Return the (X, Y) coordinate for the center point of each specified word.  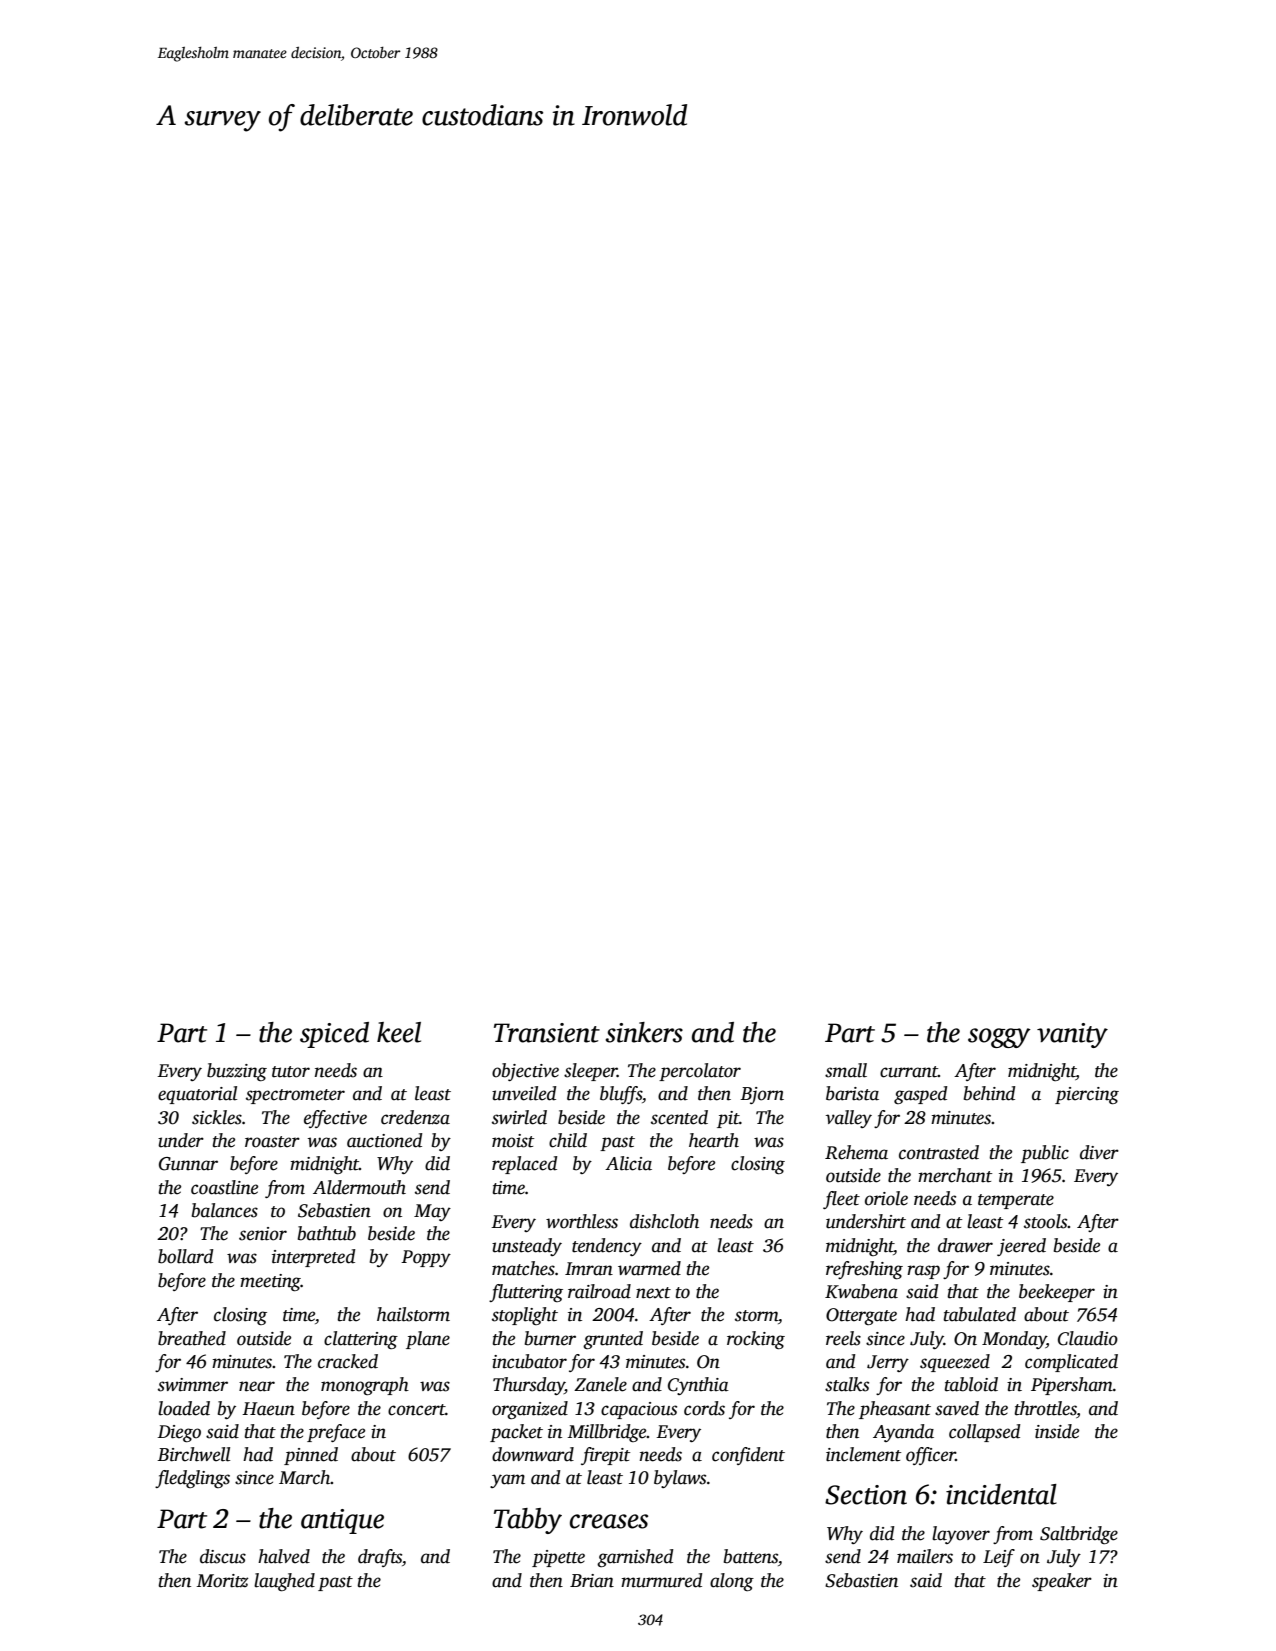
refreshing (864, 1270)
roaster (272, 1142)
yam (507, 1481)
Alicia (628, 1163)
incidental (1001, 1494)
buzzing (237, 1072)
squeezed (955, 1363)
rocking (756, 1340)
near (257, 1386)
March (305, 1477)
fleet (841, 1200)
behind (989, 1093)
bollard (185, 1256)
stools (1046, 1221)
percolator (700, 1072)
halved (284, 1556)
